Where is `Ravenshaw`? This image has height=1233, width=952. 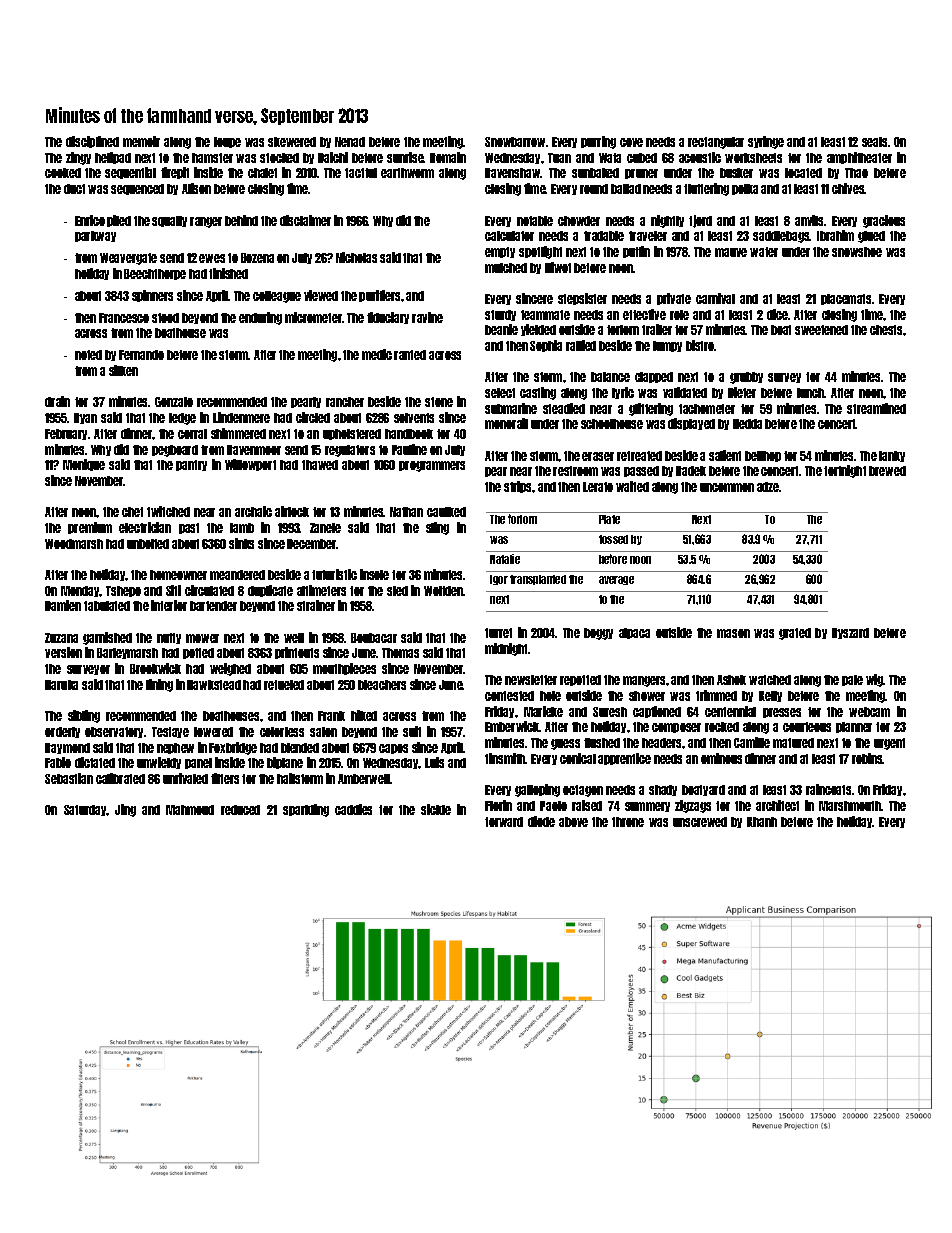
Ravenshaw is located at coordinates (513, 173).
